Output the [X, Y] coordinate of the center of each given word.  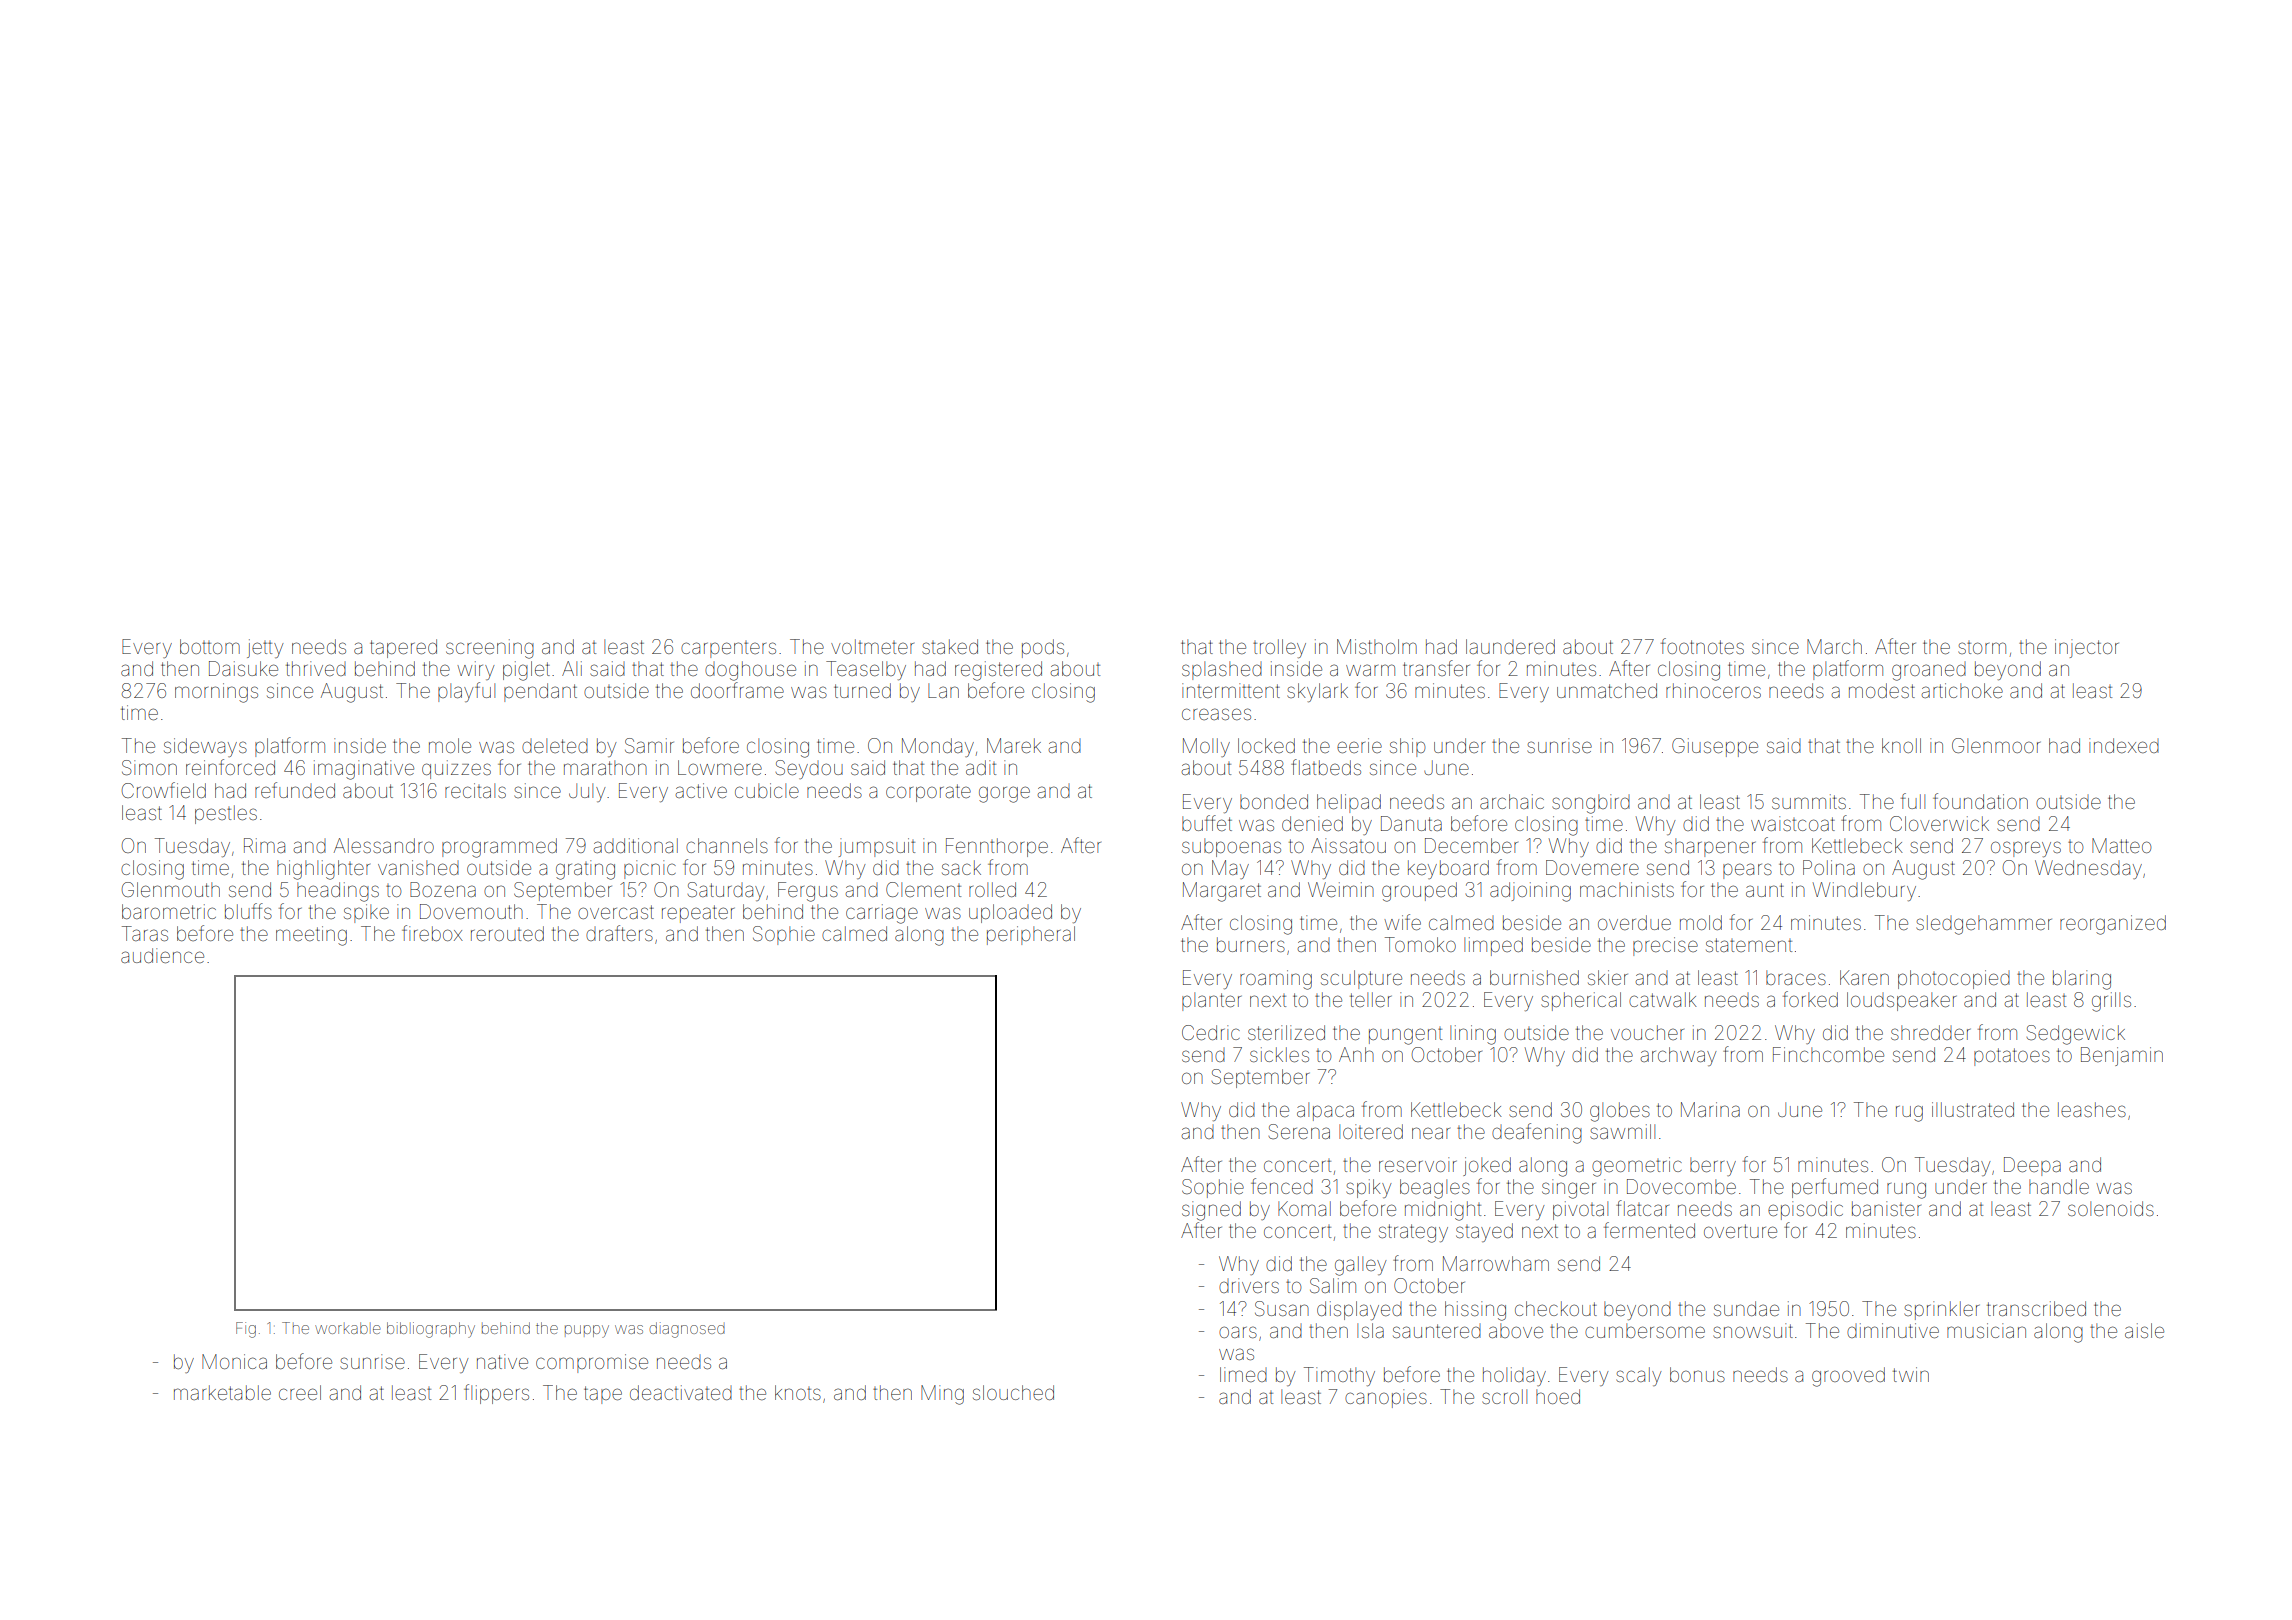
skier [1608, 977]
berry [1713, 1166]
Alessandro [384, 845]
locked [1266, 745]
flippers [496, 1394]
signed [1211, 1211]
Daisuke [243, 668]
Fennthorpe [997, 847]
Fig [246, 1330]
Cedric [1211, 1032]
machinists [1627, 889]
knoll [1901, 745]
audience [162, 955]
